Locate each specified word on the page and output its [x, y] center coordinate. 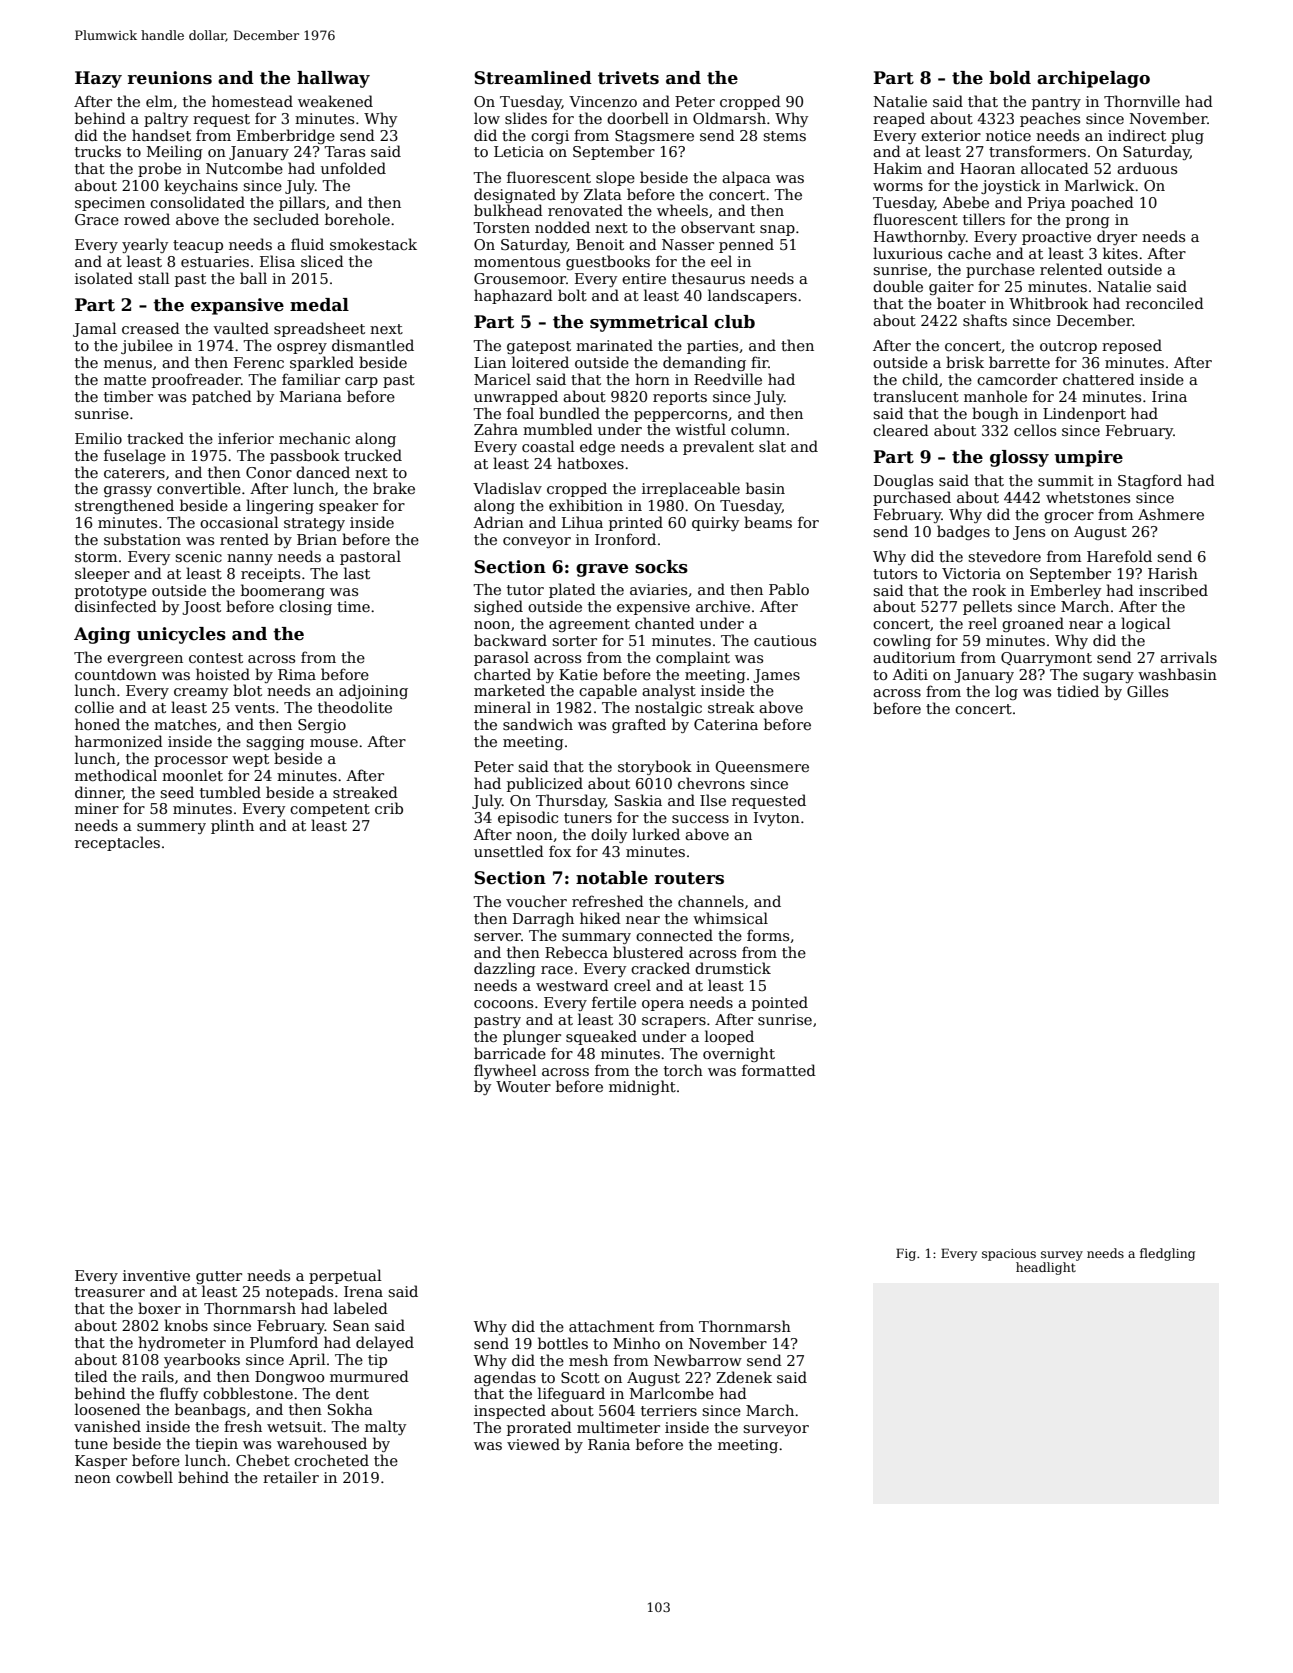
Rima [297, 674]
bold [1010, 78]
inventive [156, 1275]
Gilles [1147, 691]
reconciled [1165, 303]
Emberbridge [286, 136]
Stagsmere [654, 137]
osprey [302, 348]
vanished [107, 1426]
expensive [653, 608]
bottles [563, 1343]
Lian [490, 362]
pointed [780, 1003]
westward [572, 985]
